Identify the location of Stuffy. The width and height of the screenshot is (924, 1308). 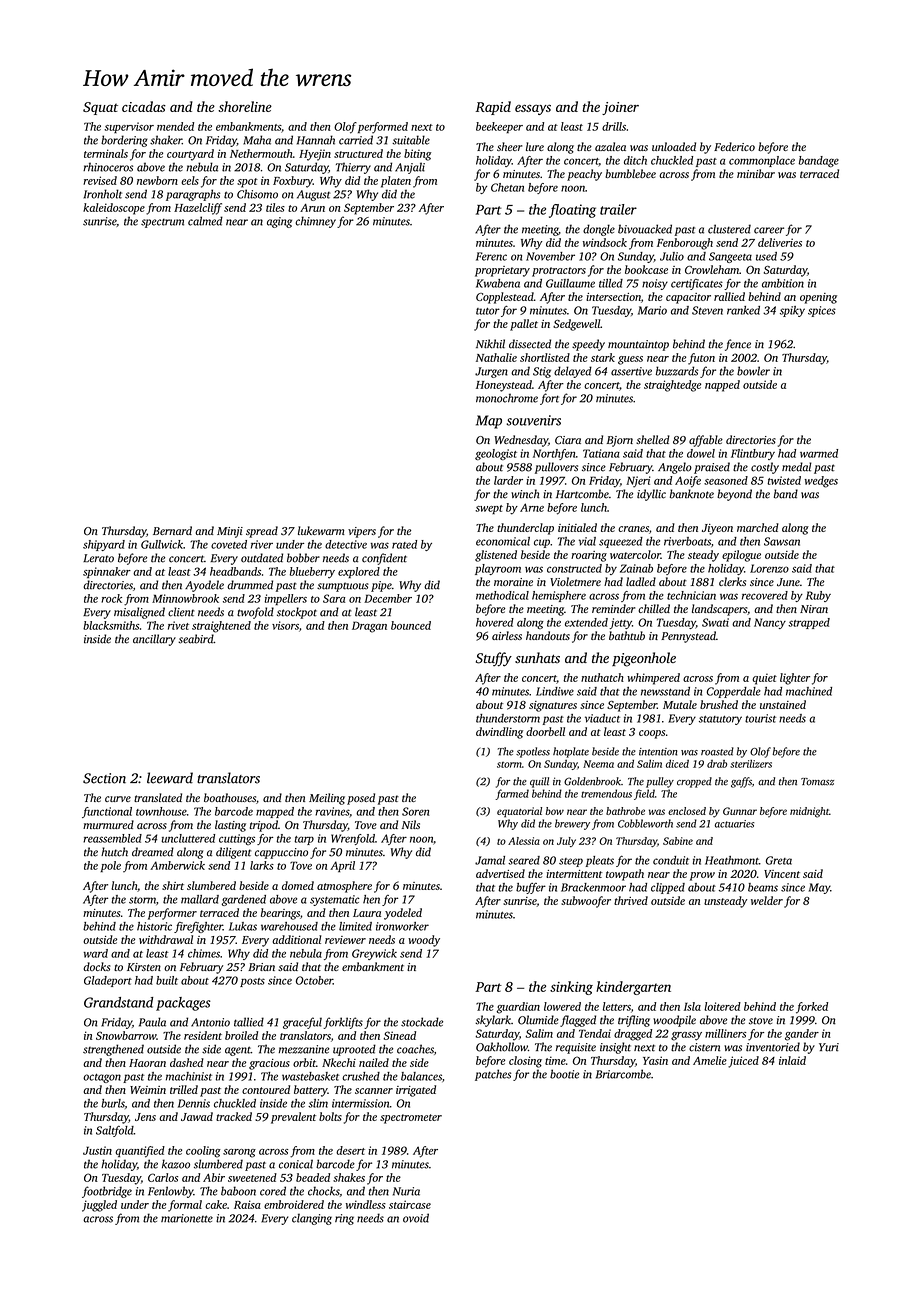
(494, 659).
